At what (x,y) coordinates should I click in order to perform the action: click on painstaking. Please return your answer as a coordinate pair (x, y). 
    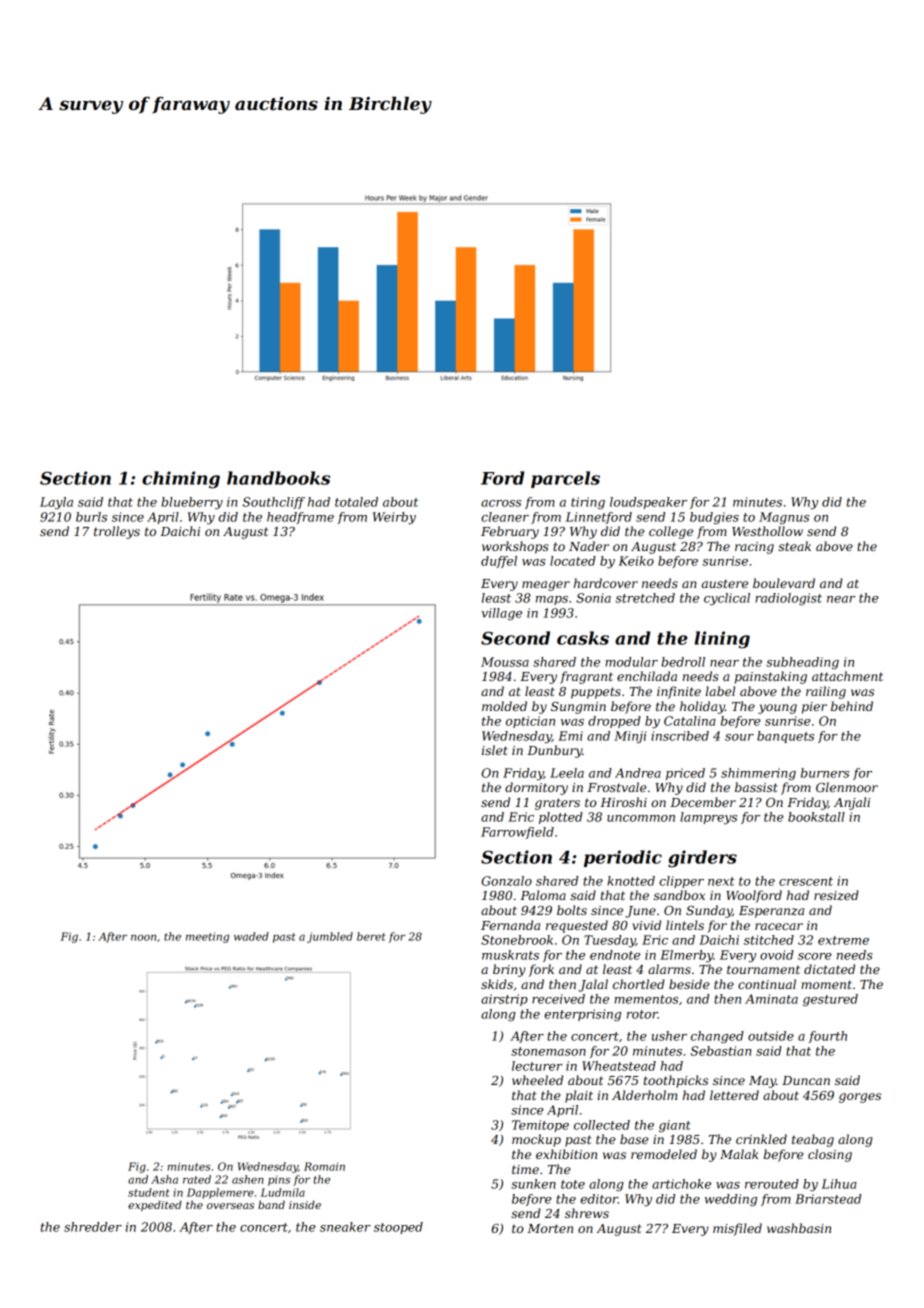
    Looking at the image, I should click on (771, 677).
